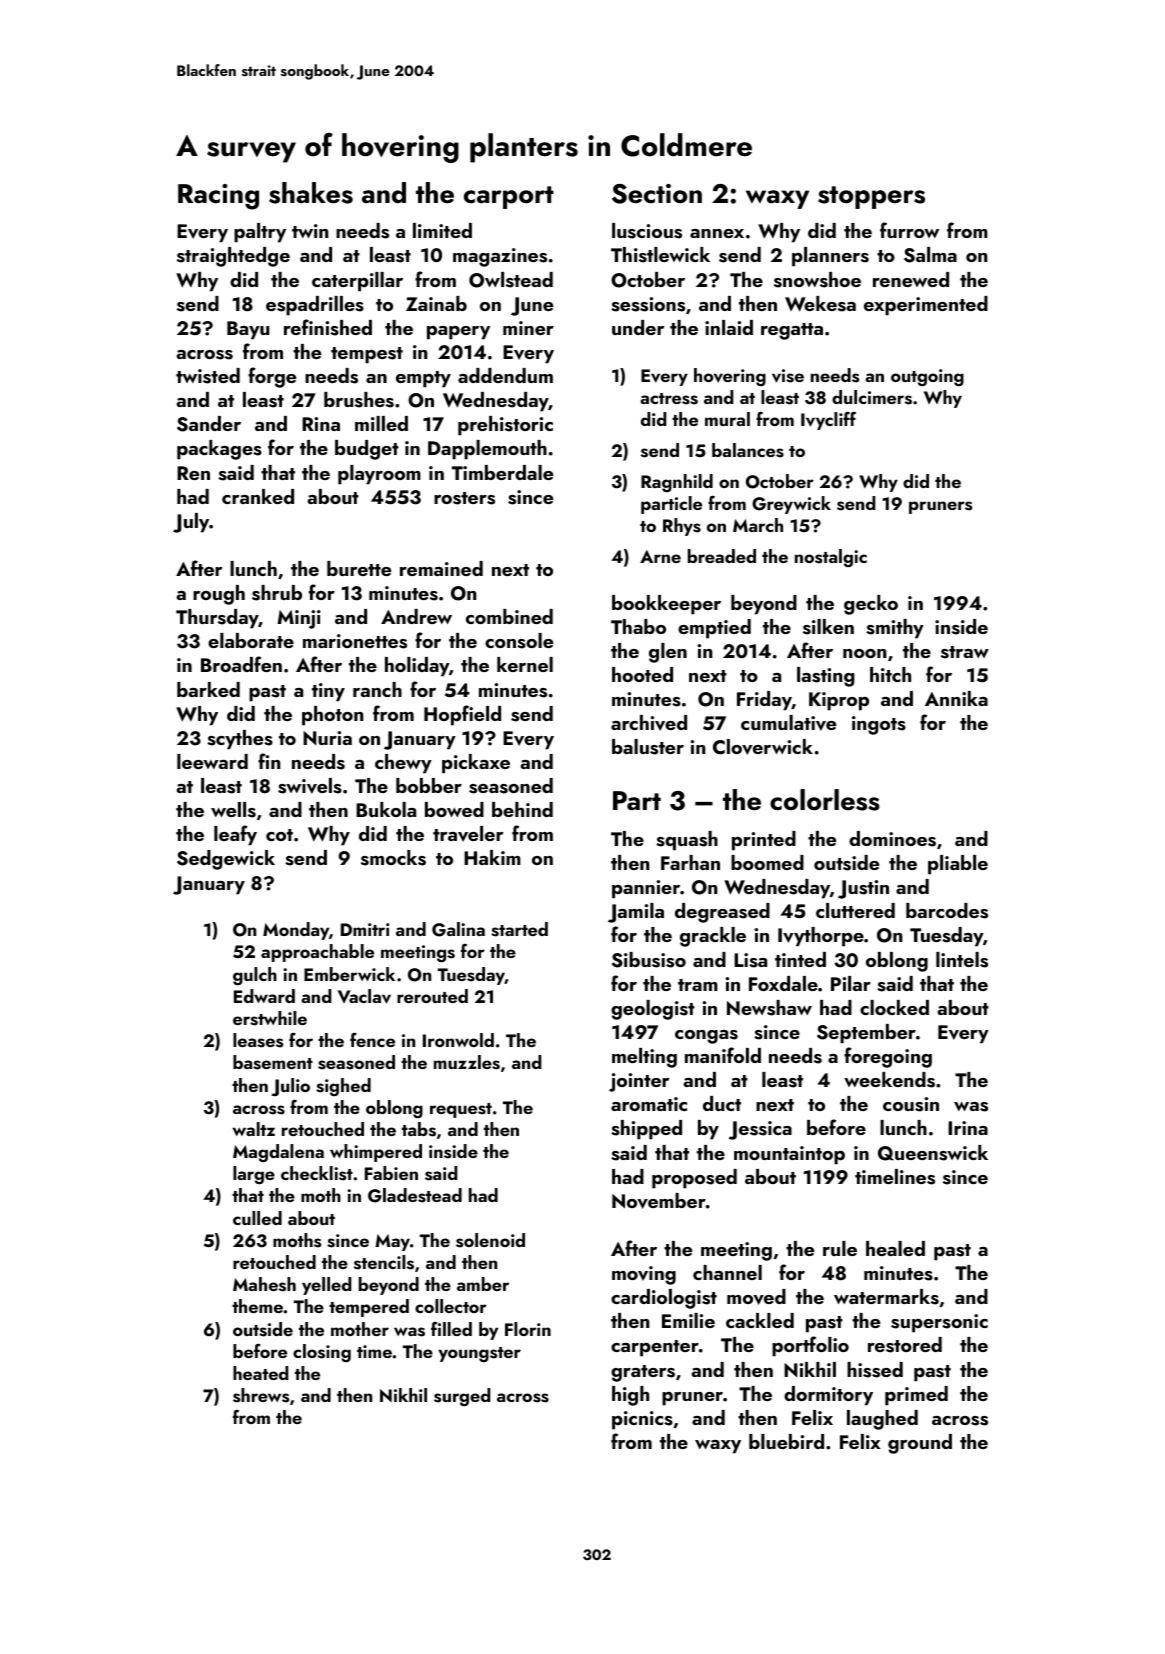 Image resolution: width=1165 pixels, height=1654 pixels. What do you see at coordinates (261, 1395) in the document?
I see `shrews` at bounding box center [261, 1395].
